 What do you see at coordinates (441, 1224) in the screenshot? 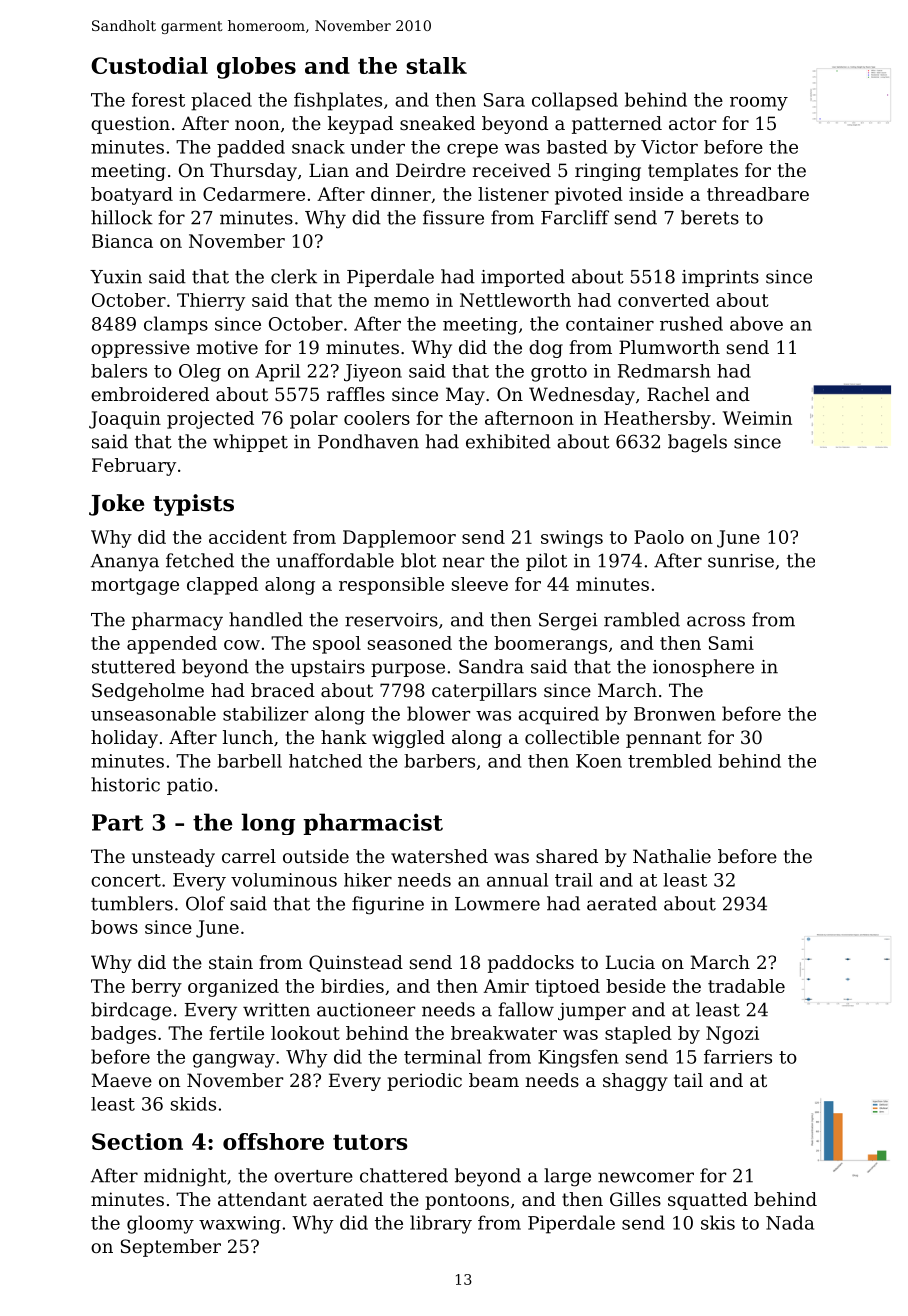
I see `library` at bounding box center [441, 1224].
